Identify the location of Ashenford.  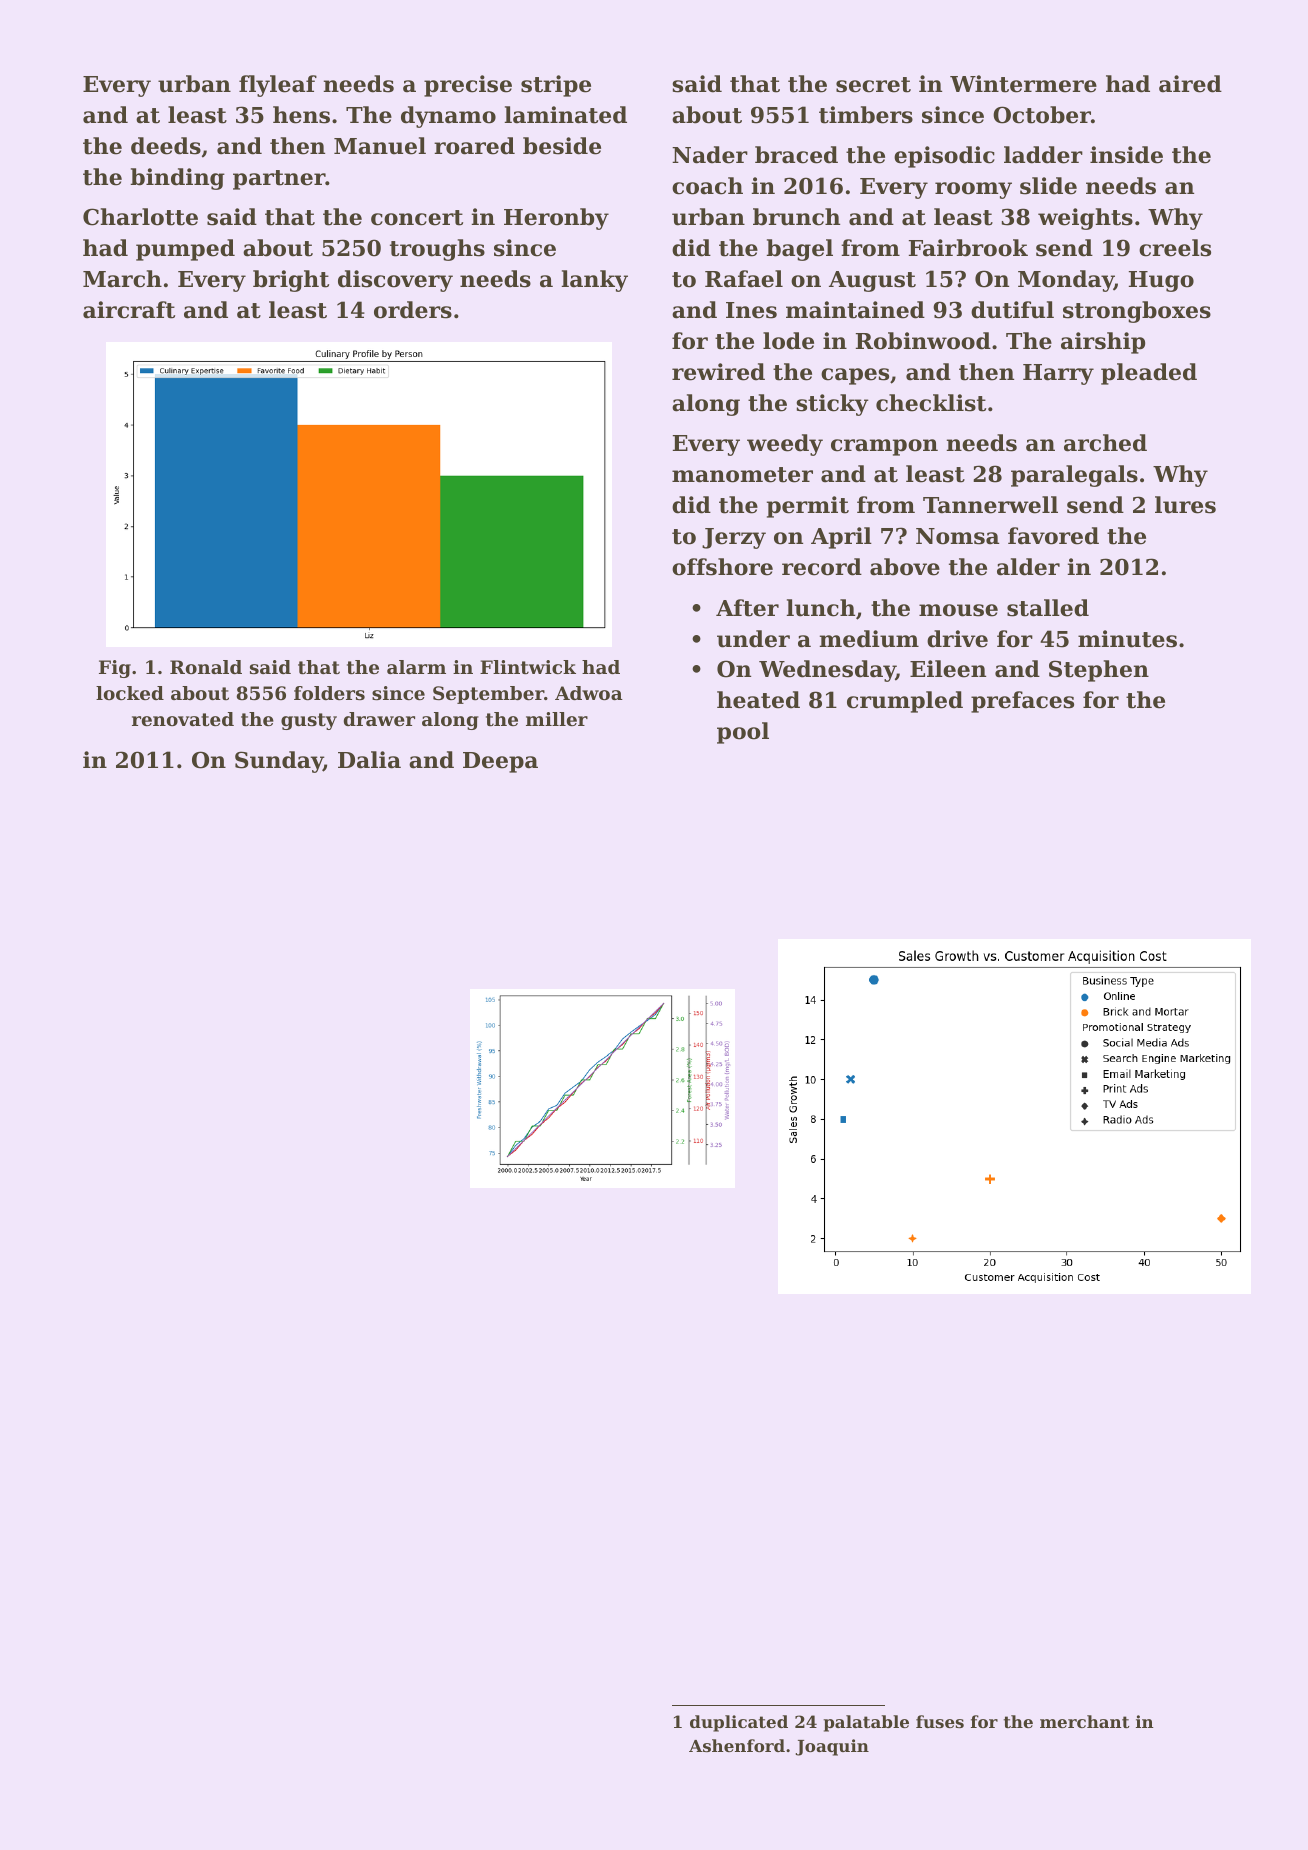
(737, 1745).
